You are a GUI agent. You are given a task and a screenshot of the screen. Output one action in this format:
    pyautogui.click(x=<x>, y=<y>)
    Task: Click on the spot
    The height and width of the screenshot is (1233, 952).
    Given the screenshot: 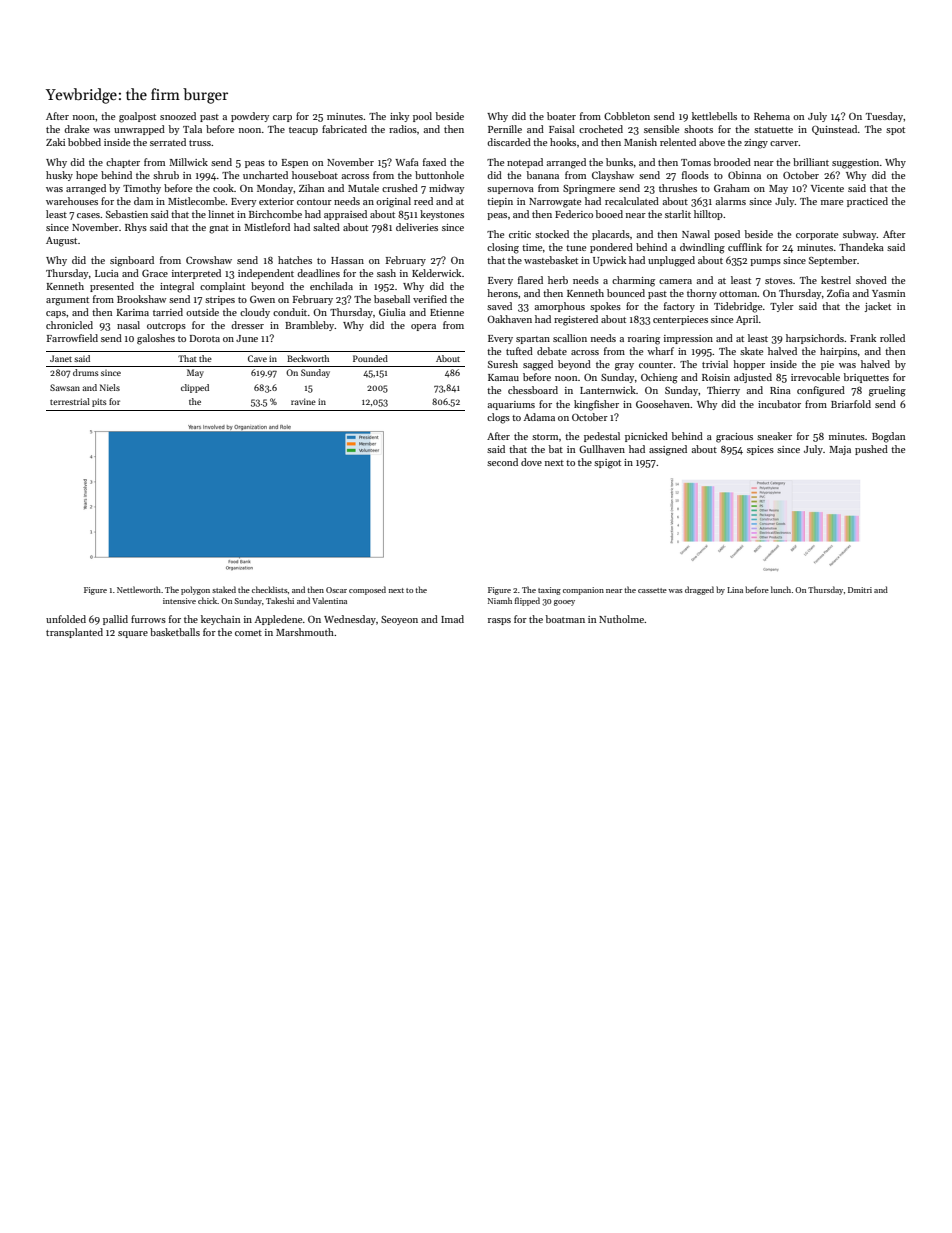 What is the action you would take?
    pyautogui.click(x=895, y=131)
